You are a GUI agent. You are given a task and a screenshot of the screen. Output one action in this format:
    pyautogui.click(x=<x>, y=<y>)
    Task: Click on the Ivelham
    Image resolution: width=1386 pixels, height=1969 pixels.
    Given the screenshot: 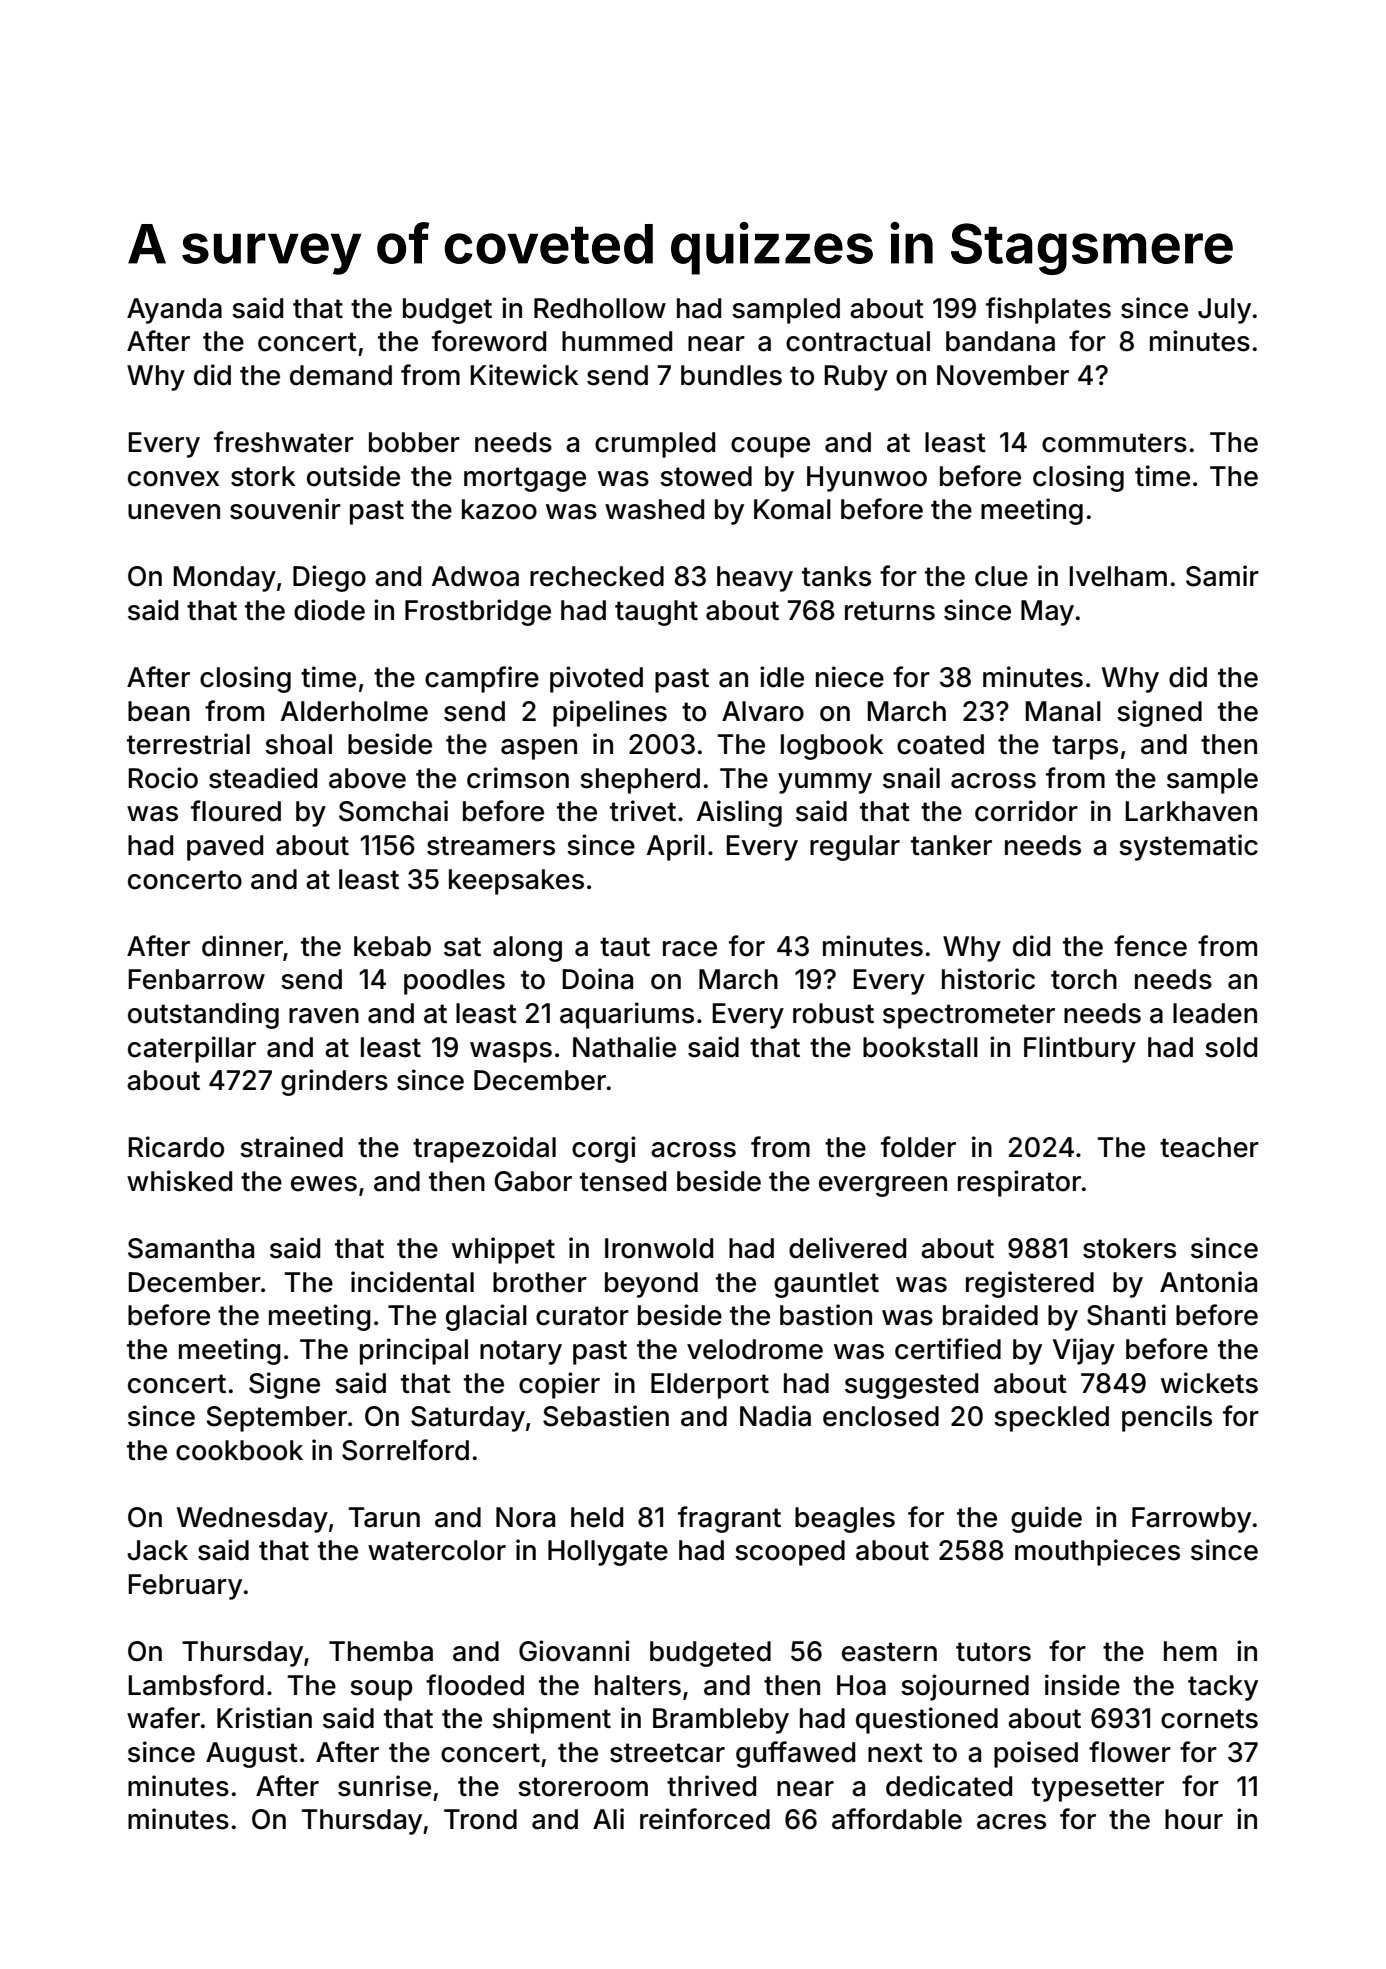 What is the action you would take?
    pyautogui.click(x=1118, y=576)
